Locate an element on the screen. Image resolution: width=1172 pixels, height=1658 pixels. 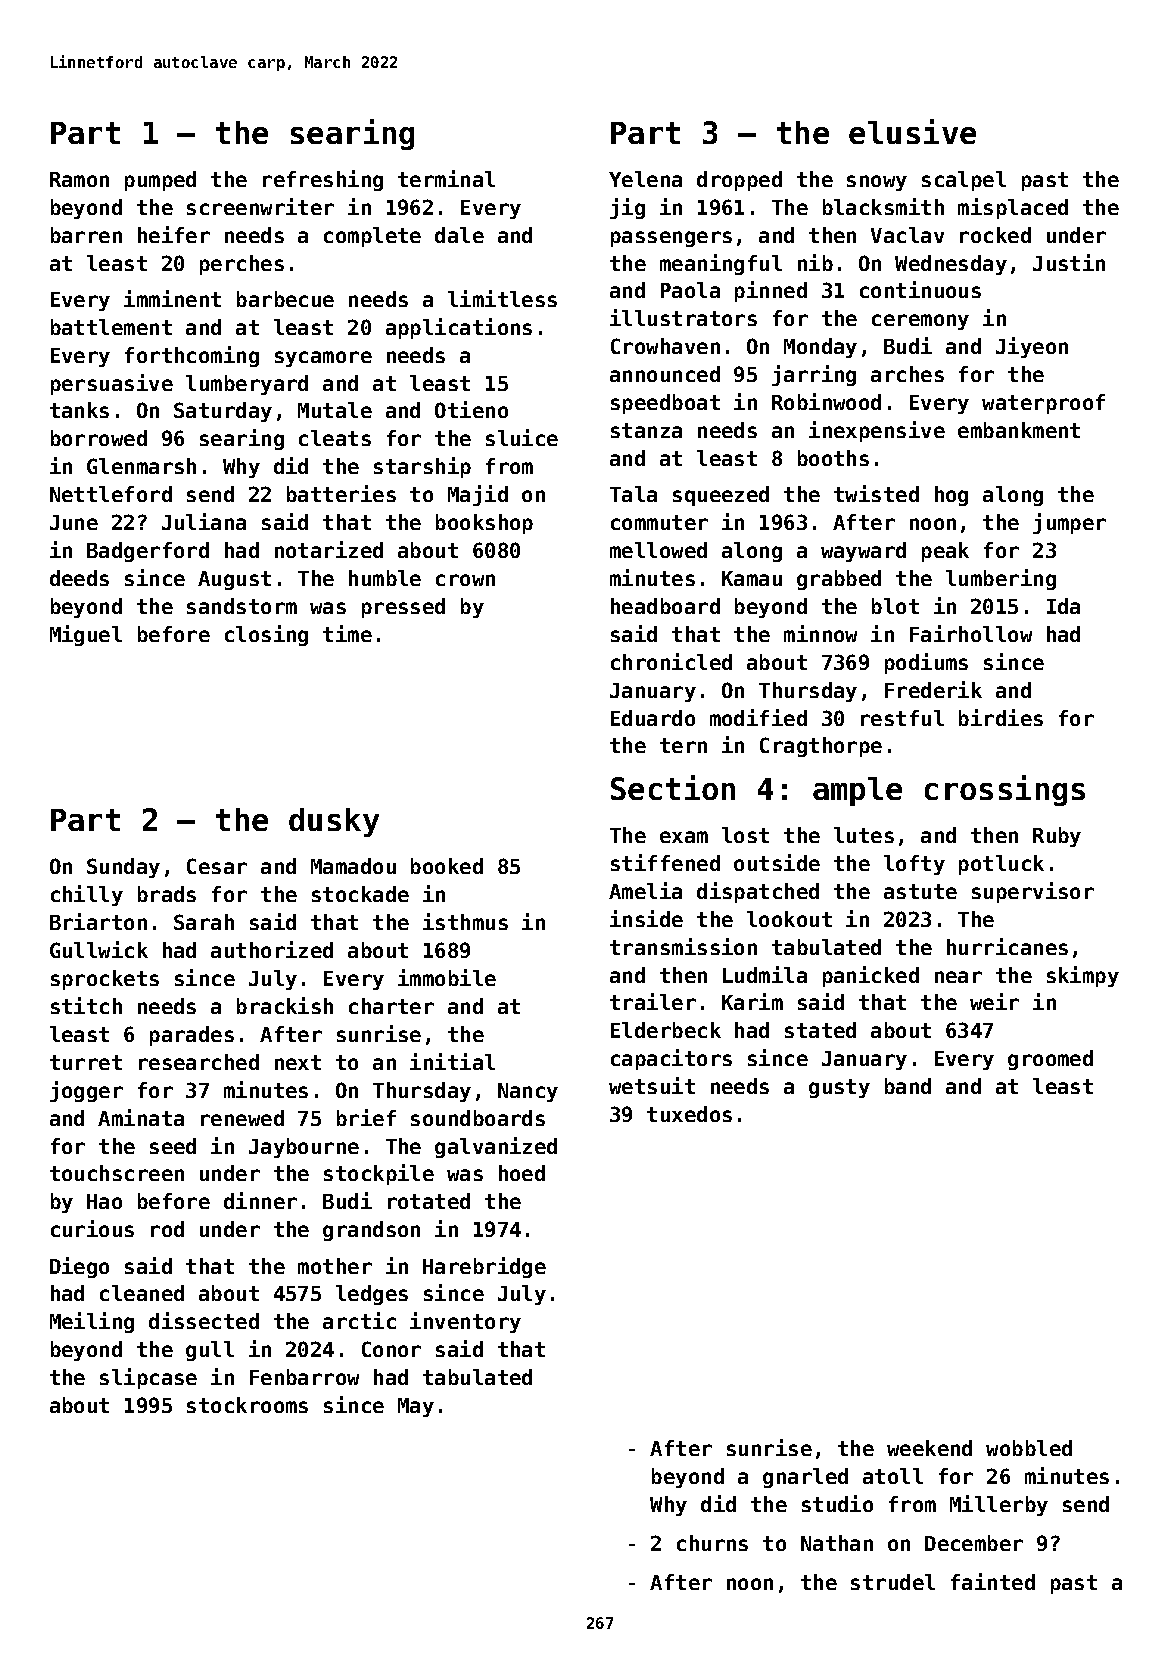
hog is located at coordinates (951, 496).
